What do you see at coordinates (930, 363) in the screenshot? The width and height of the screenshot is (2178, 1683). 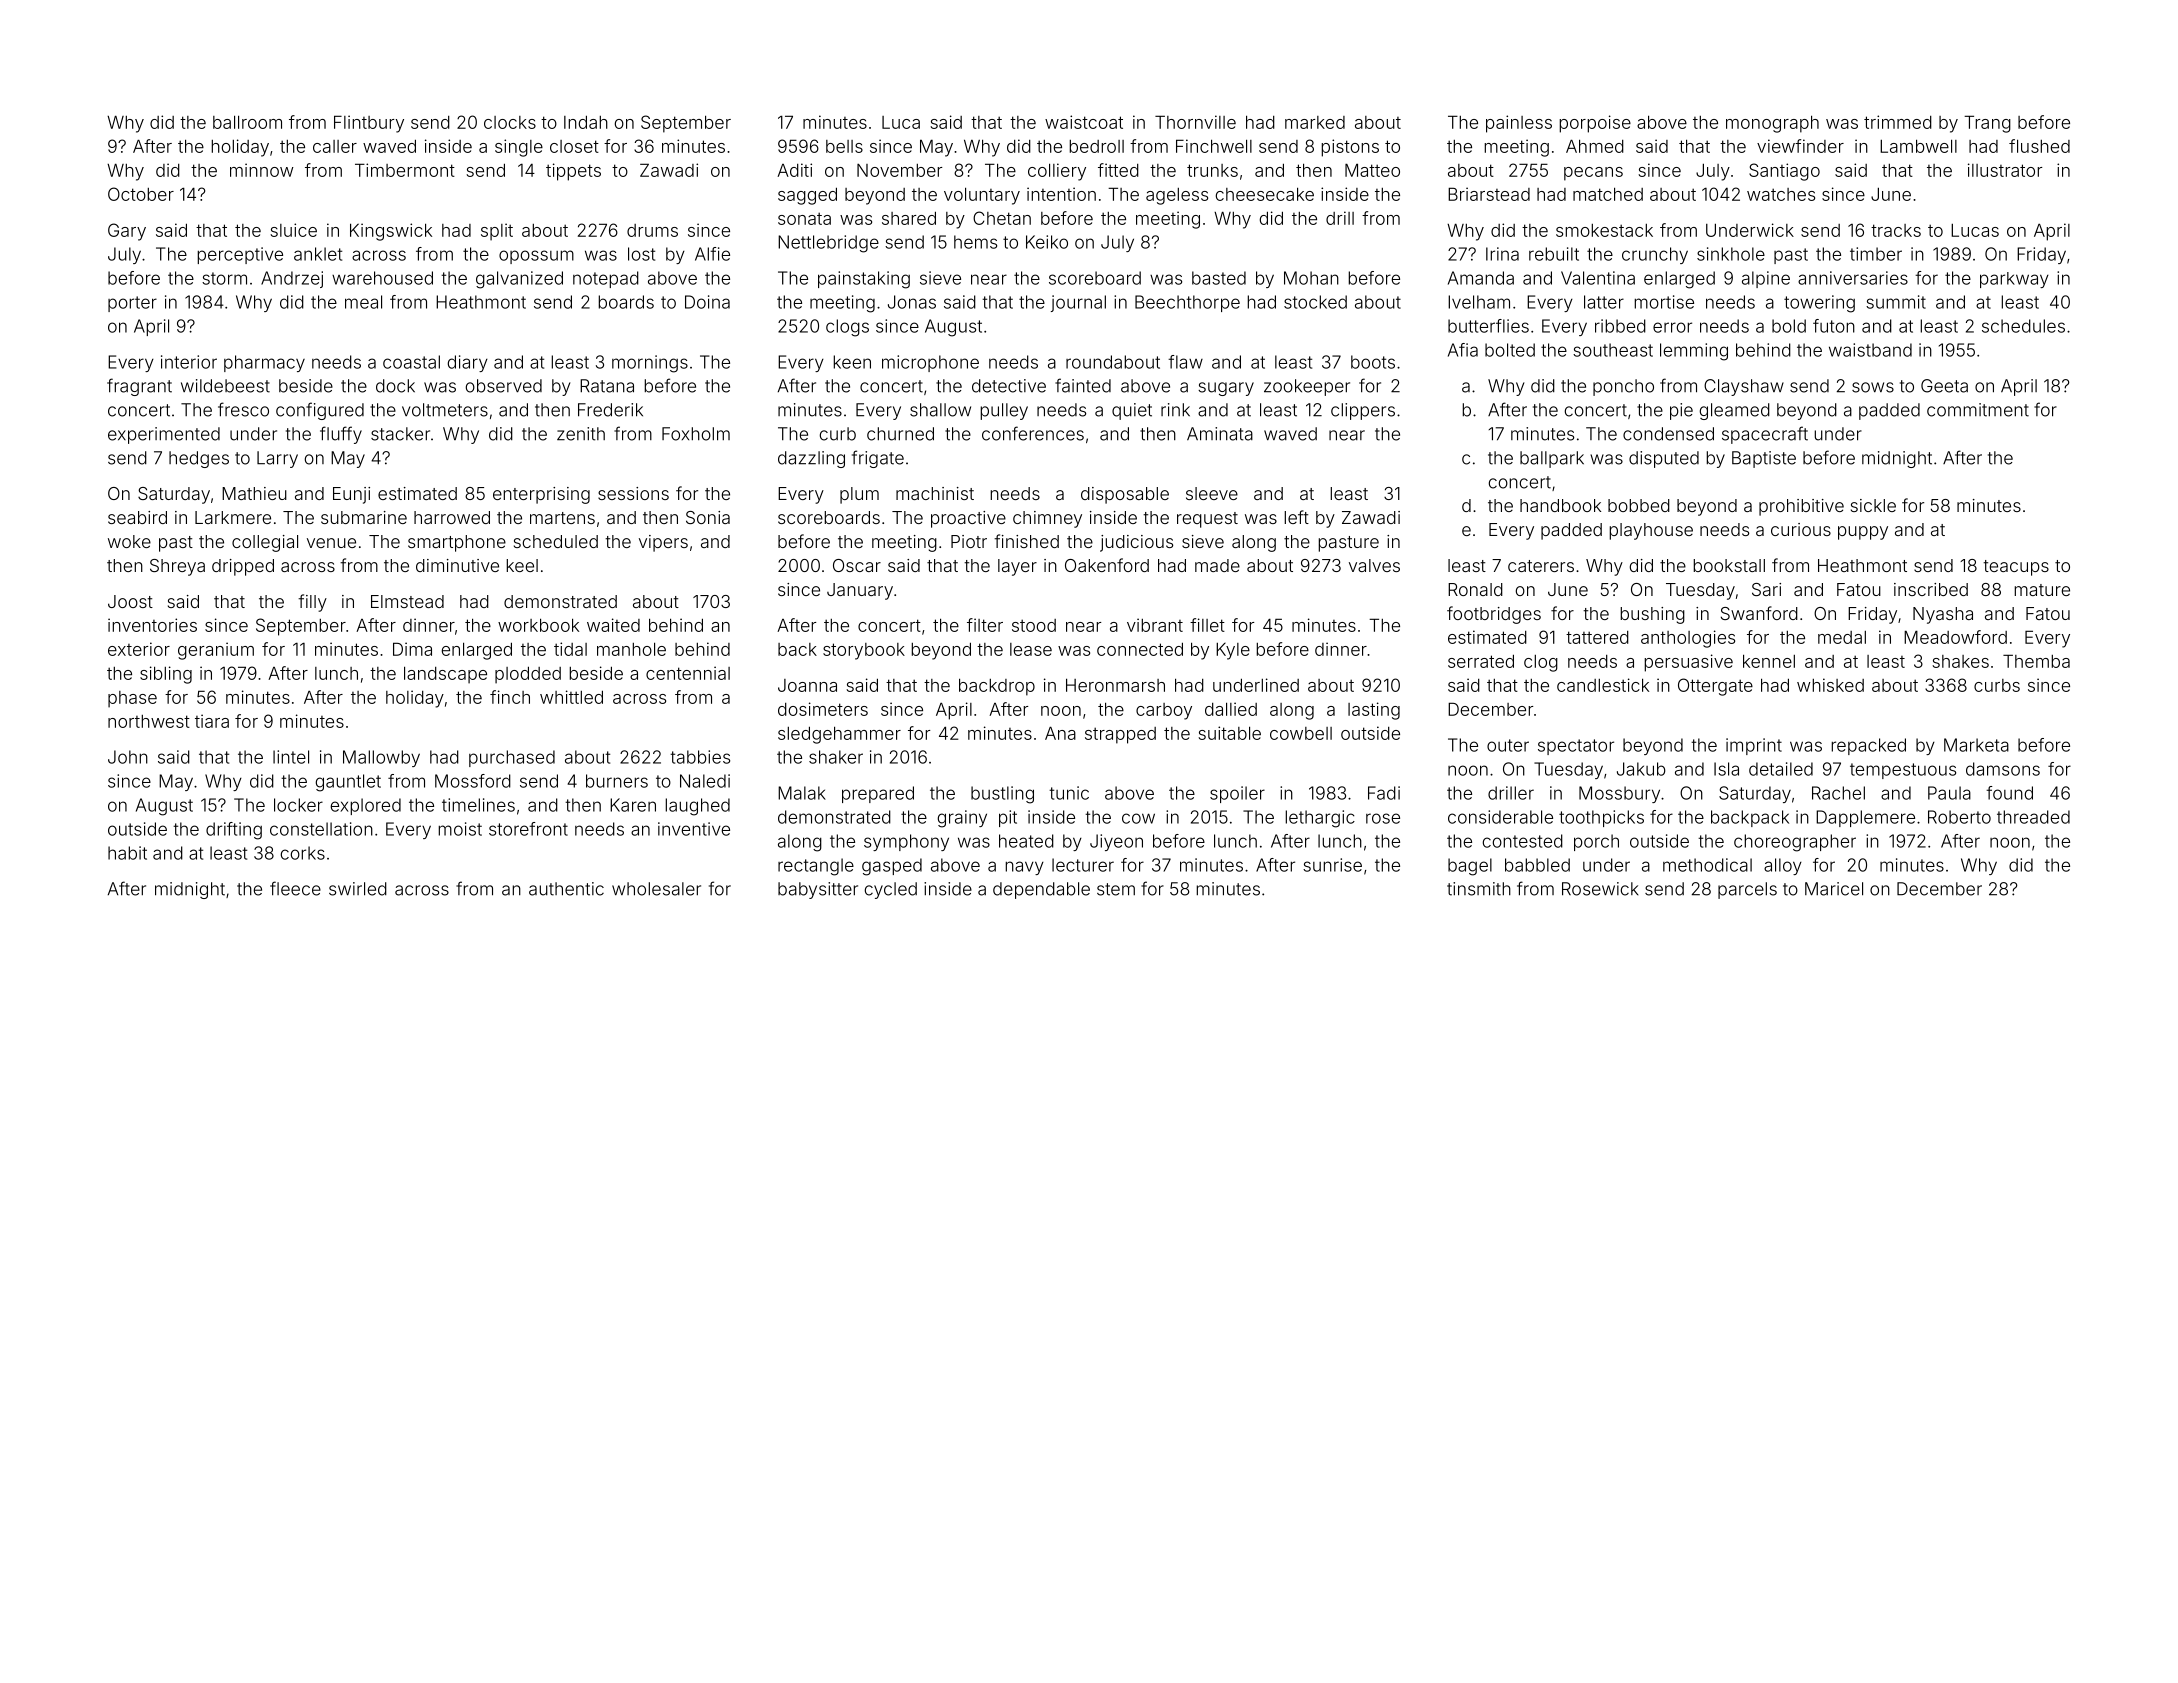 I see `microphone` at bounding box center [930, 363].
